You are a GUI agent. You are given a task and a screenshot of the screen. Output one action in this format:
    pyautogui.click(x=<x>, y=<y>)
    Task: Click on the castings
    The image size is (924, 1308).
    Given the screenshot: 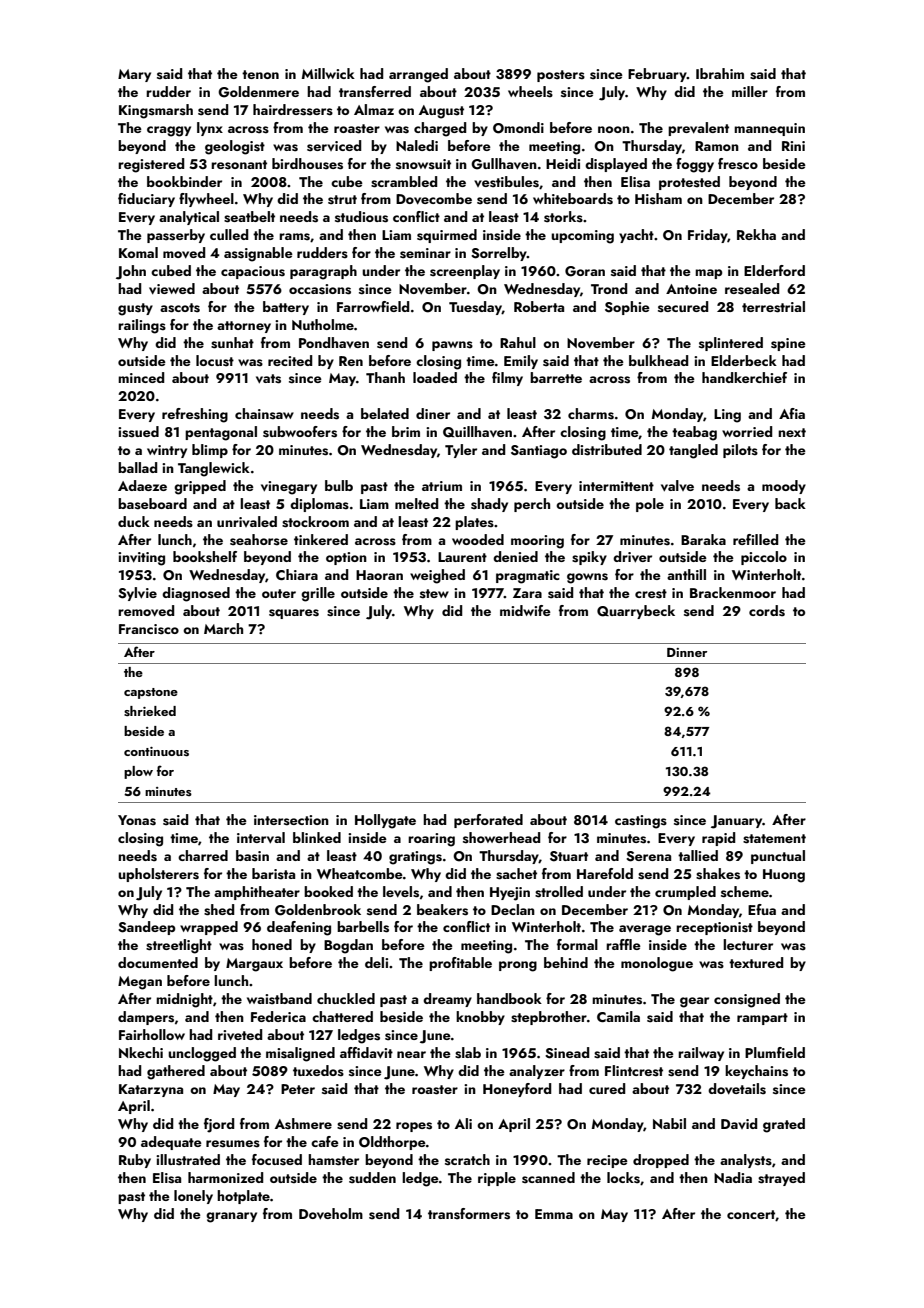 What is the action you would take?
    pyautogui.click(x=641, y=822)
